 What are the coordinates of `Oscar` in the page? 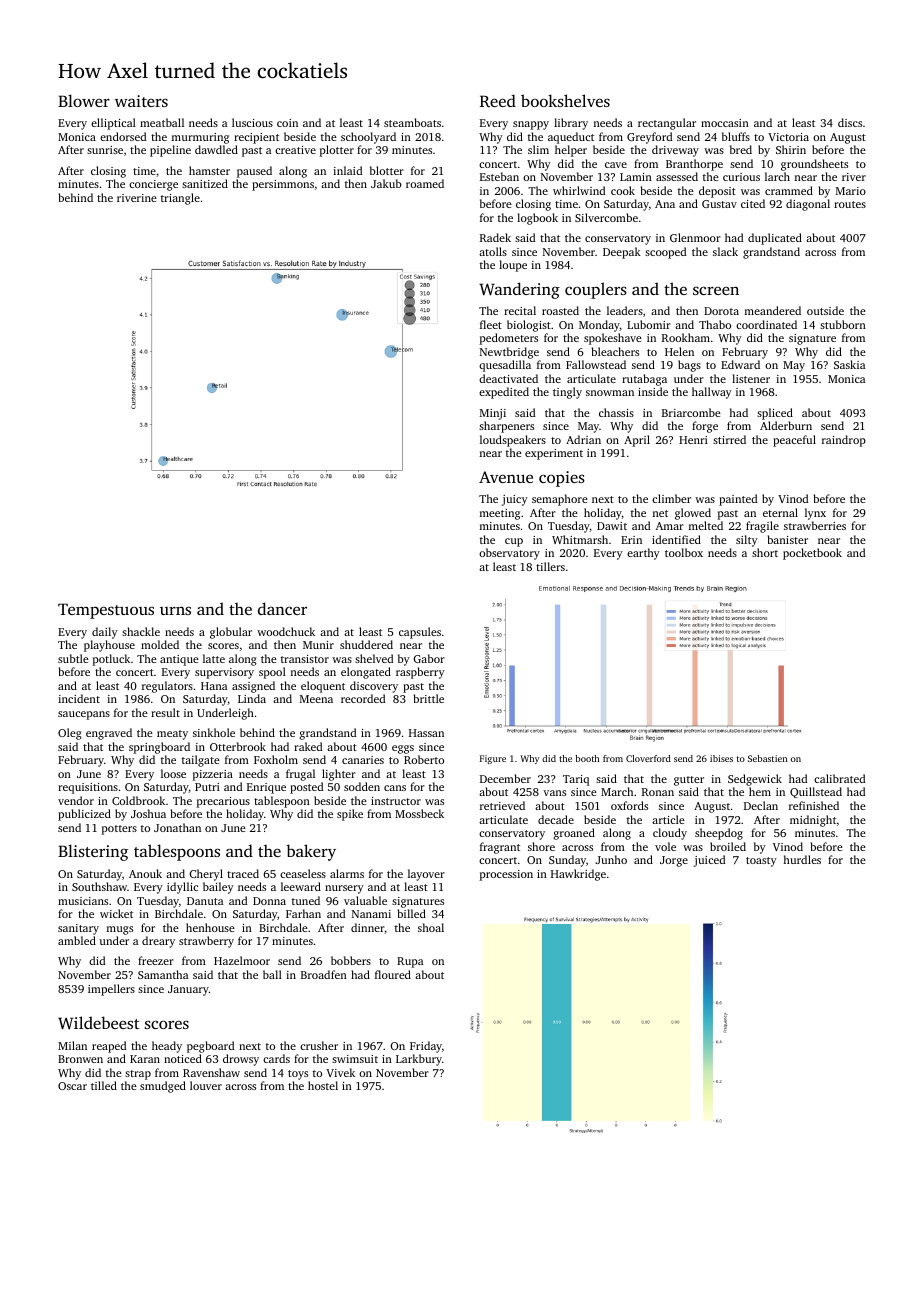 It's located at (72, 1086).
